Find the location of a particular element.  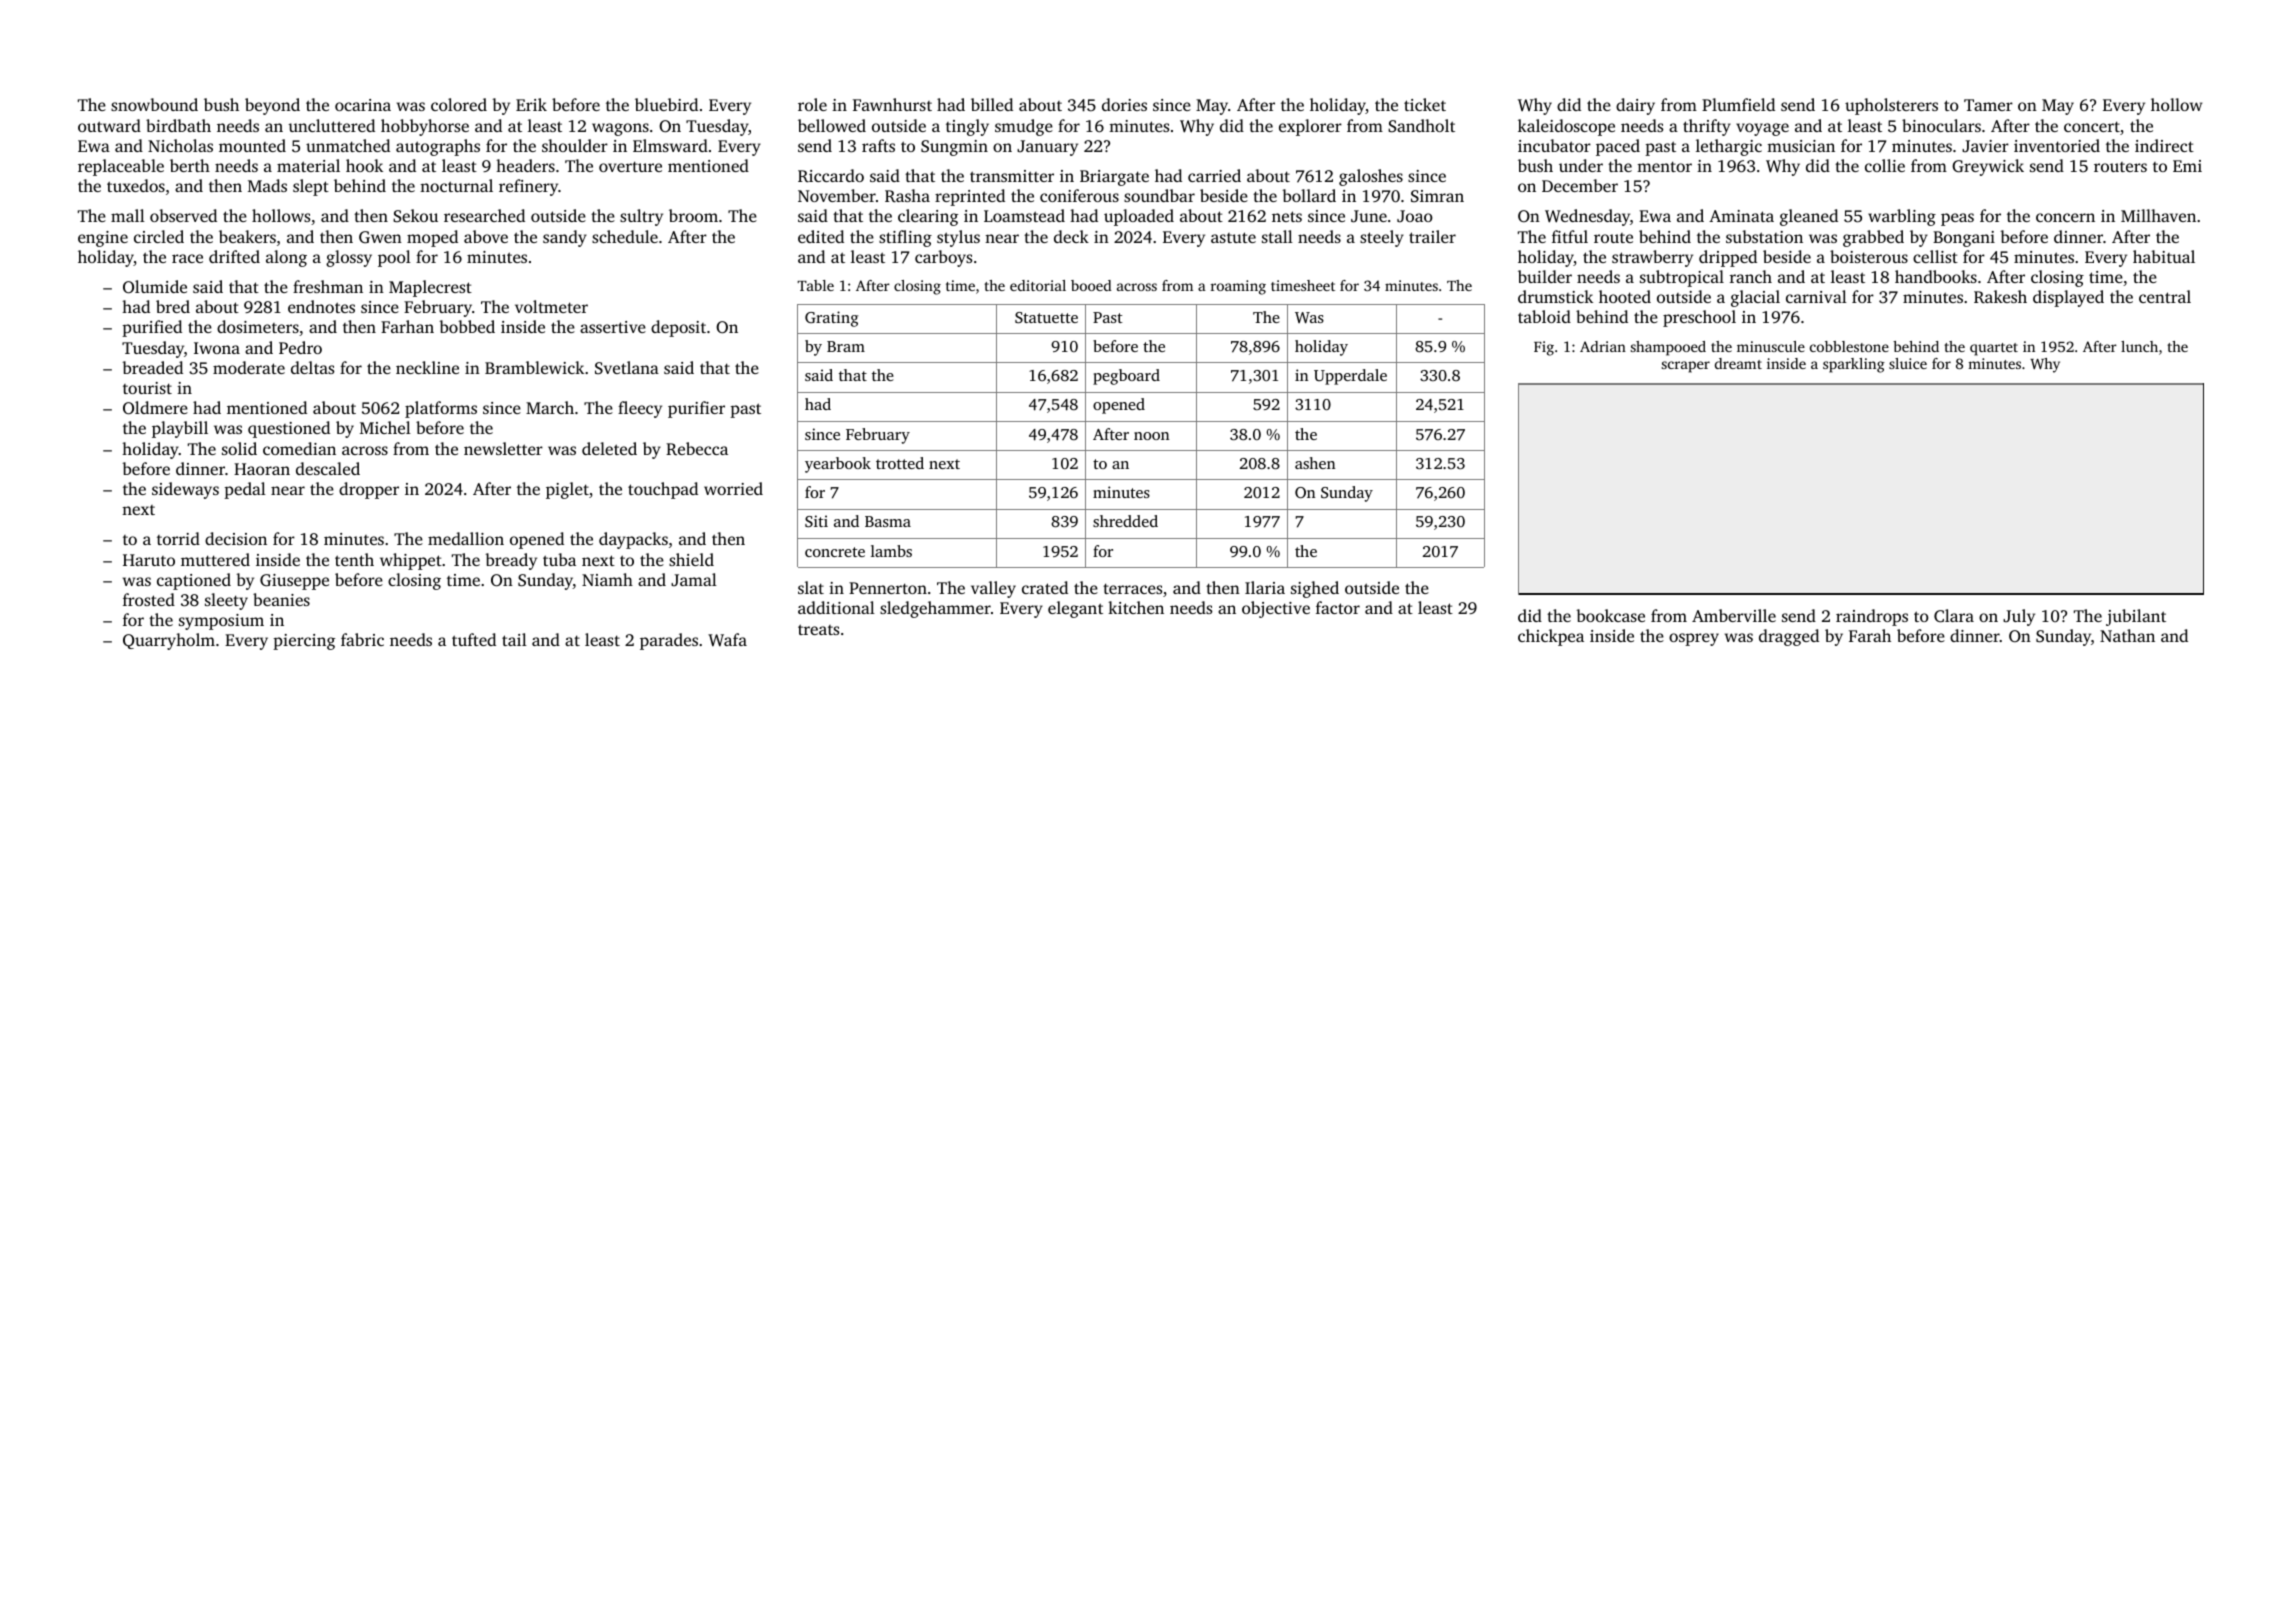

sluice is located at coordinates (1908, 363).
